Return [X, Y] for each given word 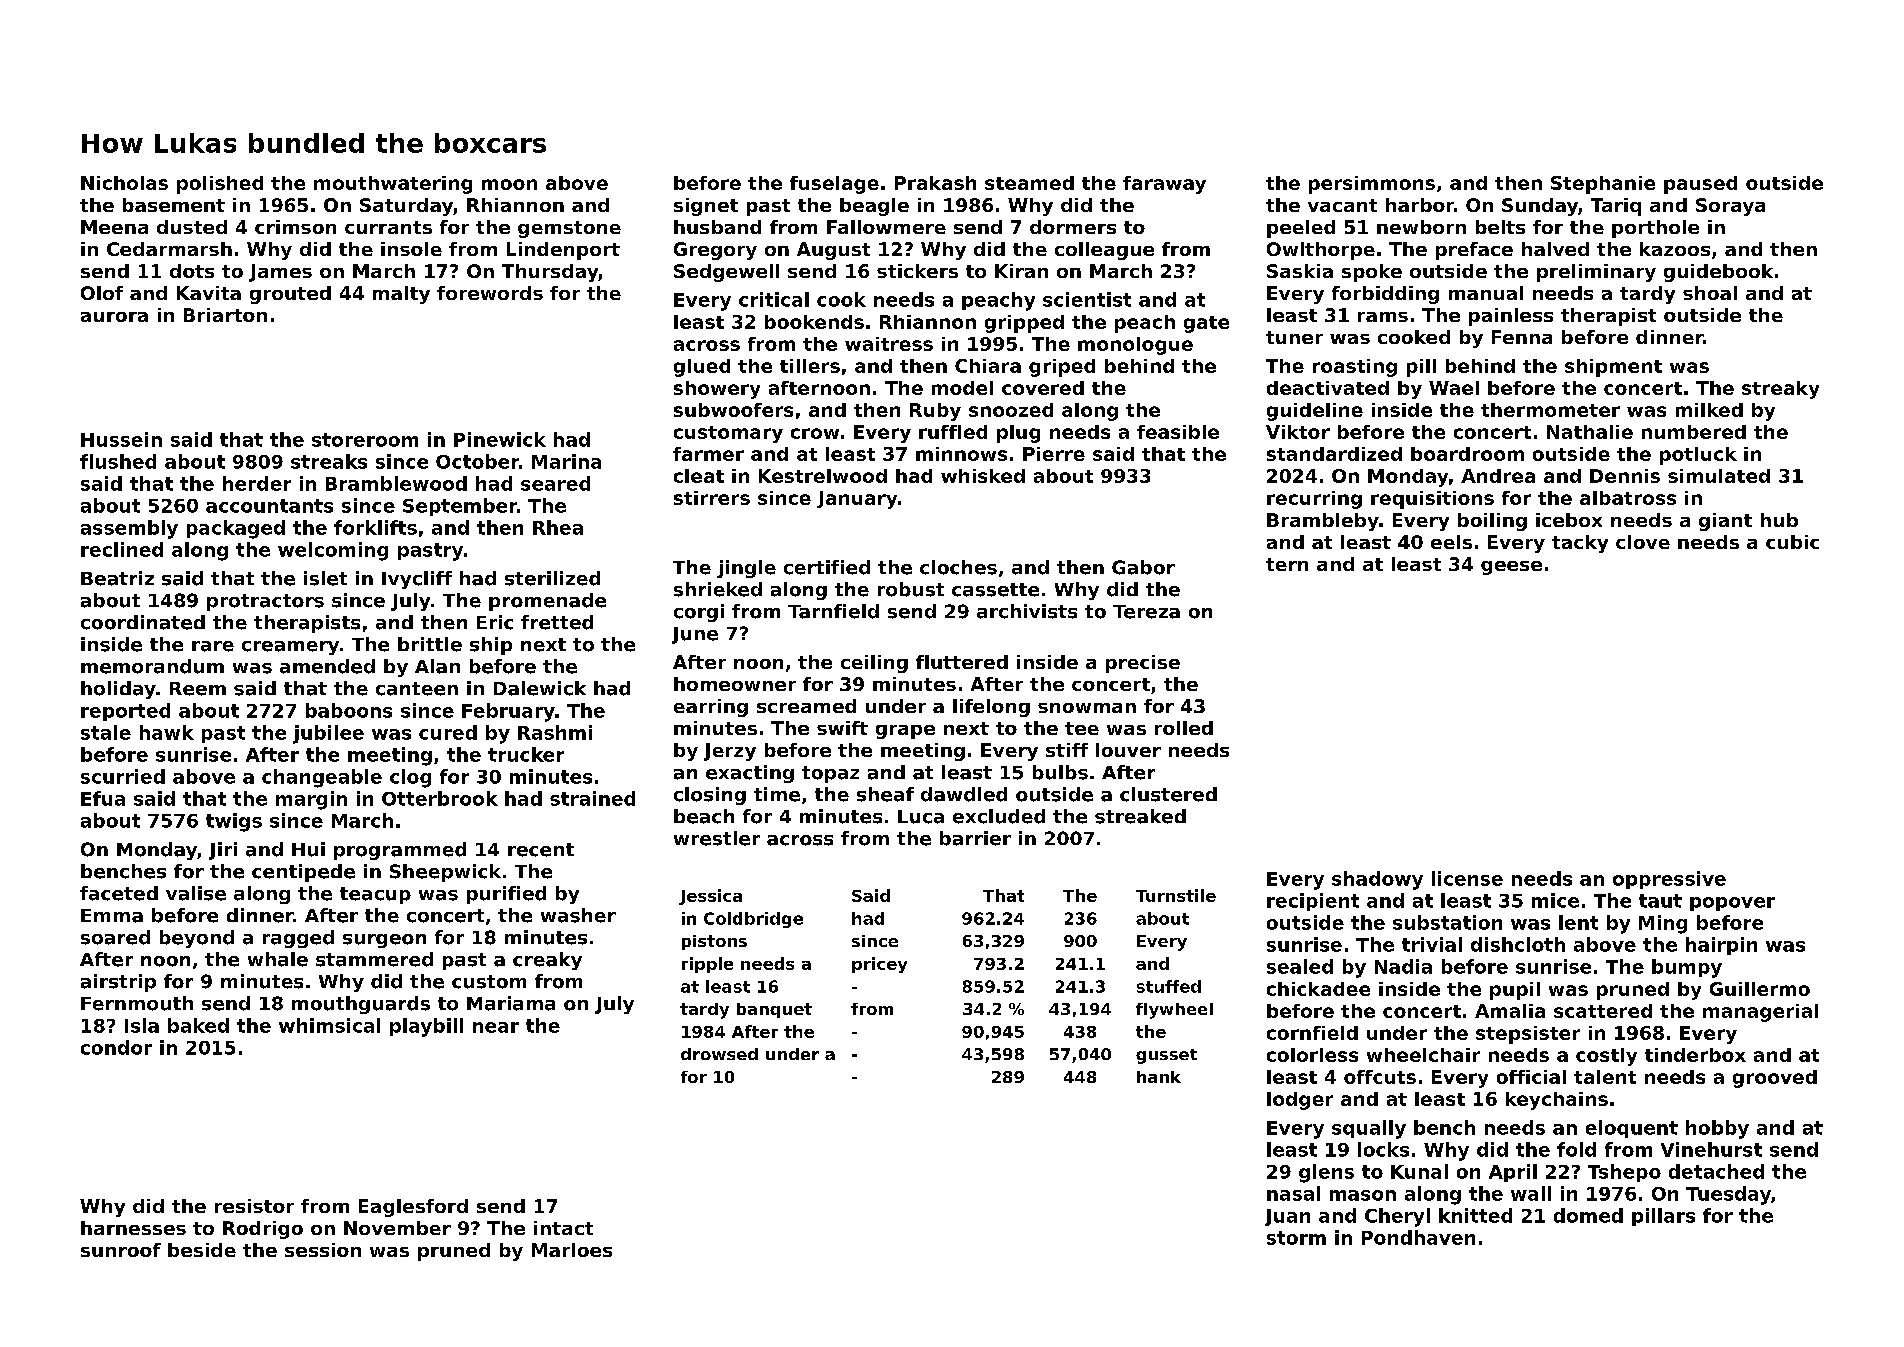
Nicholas [124, 183]
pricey [879, 965]
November [397, 1228]
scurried [123, 776]
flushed [118, 461]
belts [1500, 227]
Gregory [715, 251]
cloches [958, 567]
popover [1732, 904]
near [496, 1027]
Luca [921, 817]
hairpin [1721, 946]
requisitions [1432, 500]
